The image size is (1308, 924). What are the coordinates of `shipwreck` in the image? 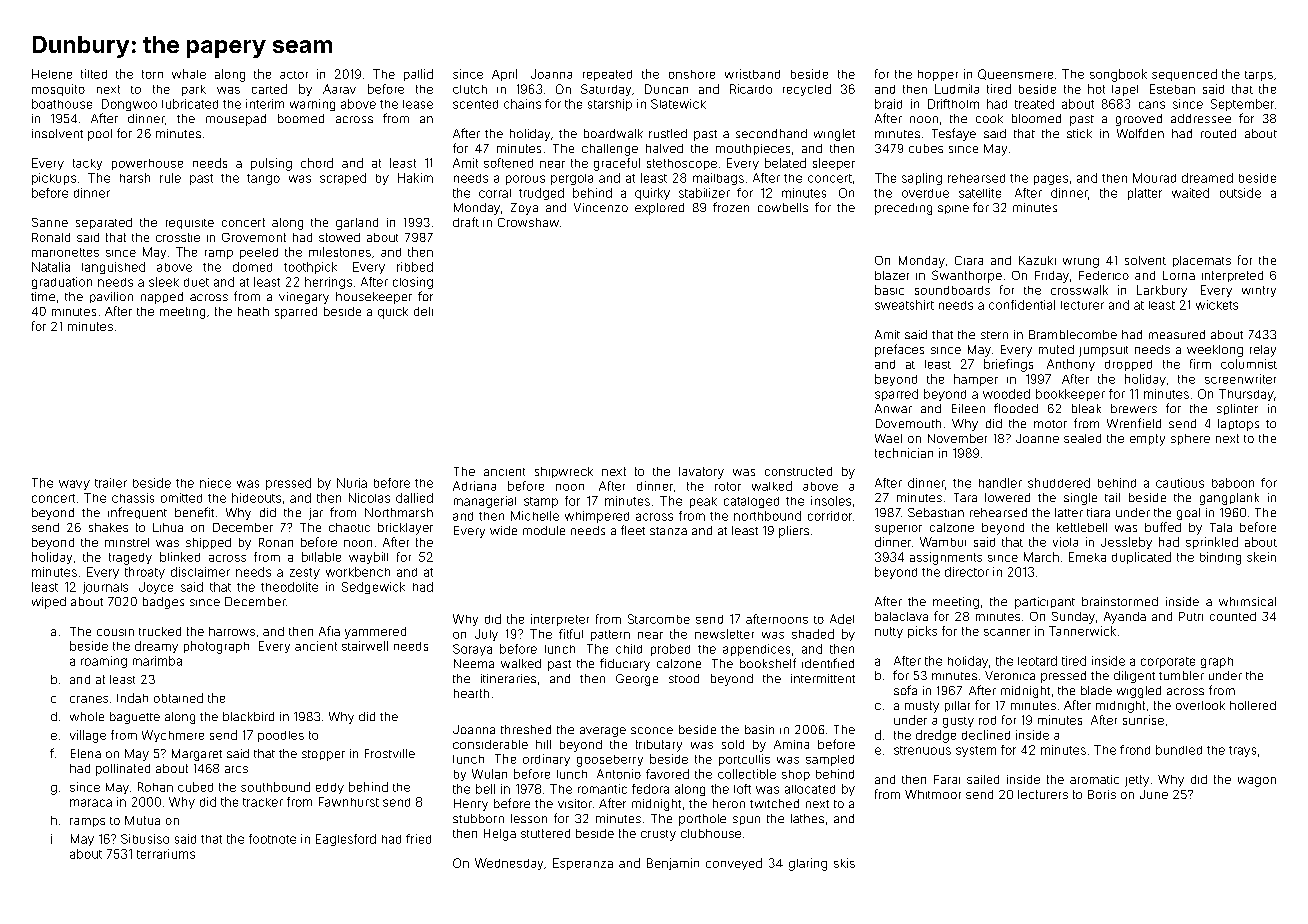 It's located at (564, 472).
